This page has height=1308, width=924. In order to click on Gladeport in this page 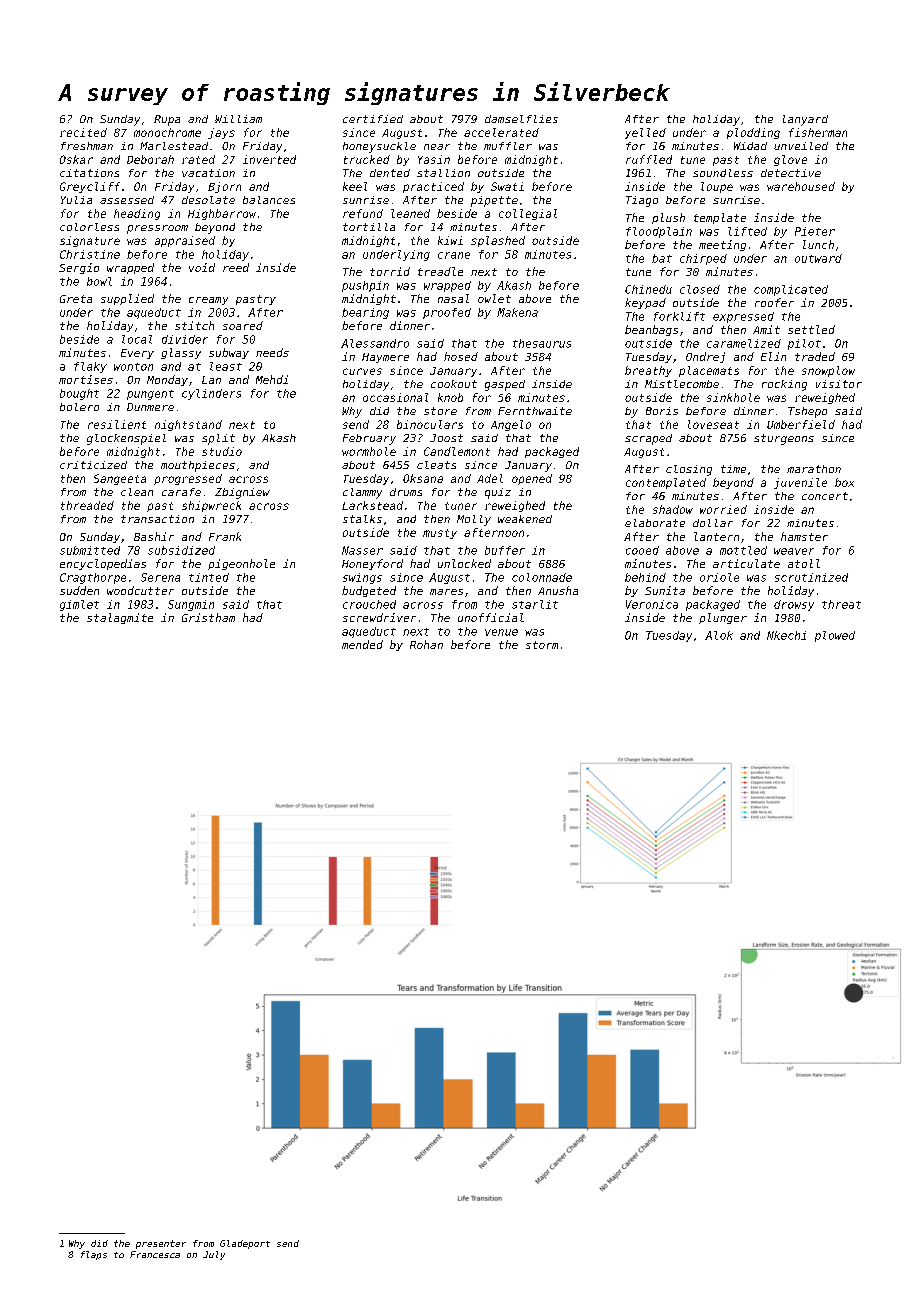, I will do `click(245, 1244)`.
